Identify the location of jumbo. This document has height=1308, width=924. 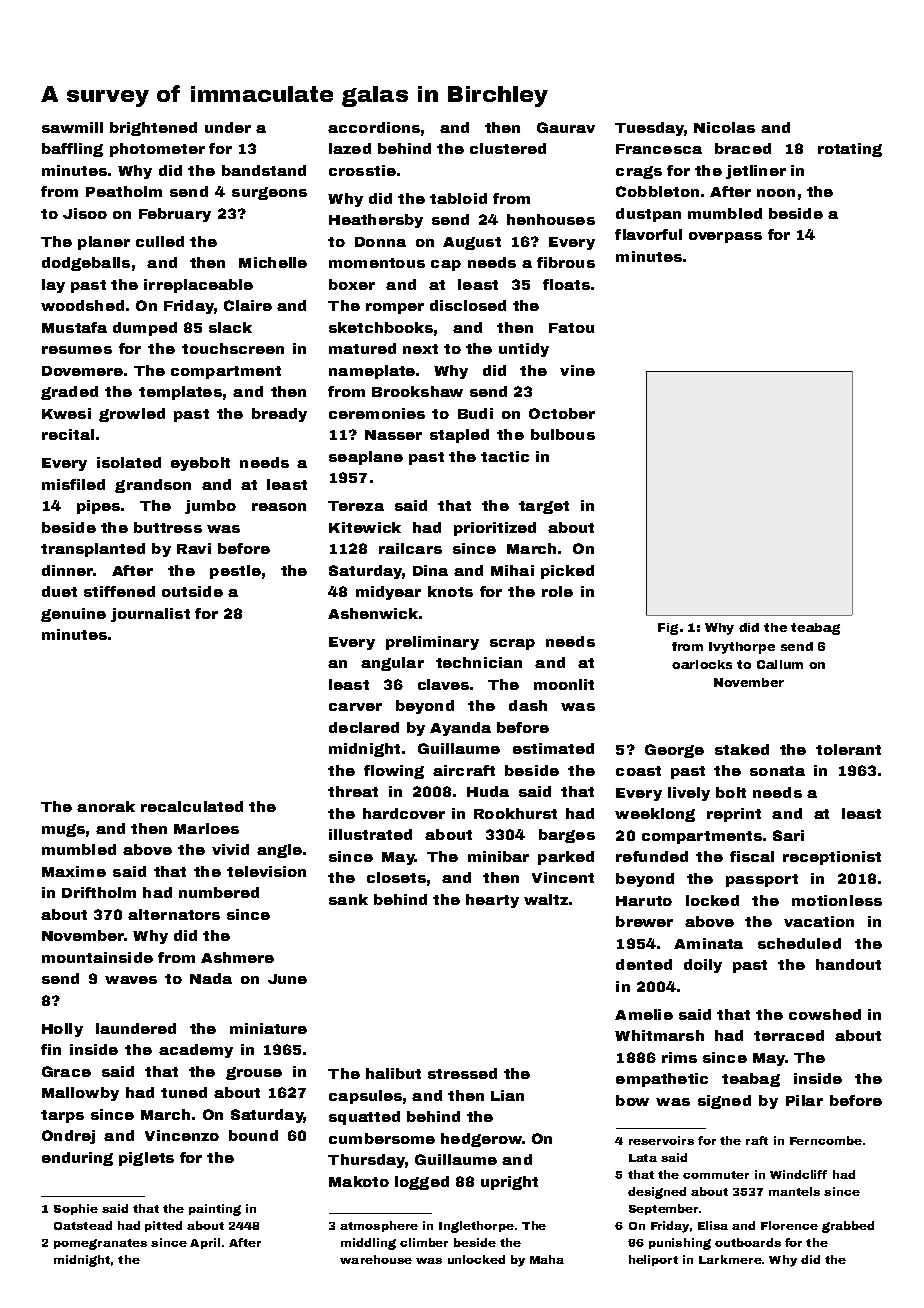
(210, 507).
